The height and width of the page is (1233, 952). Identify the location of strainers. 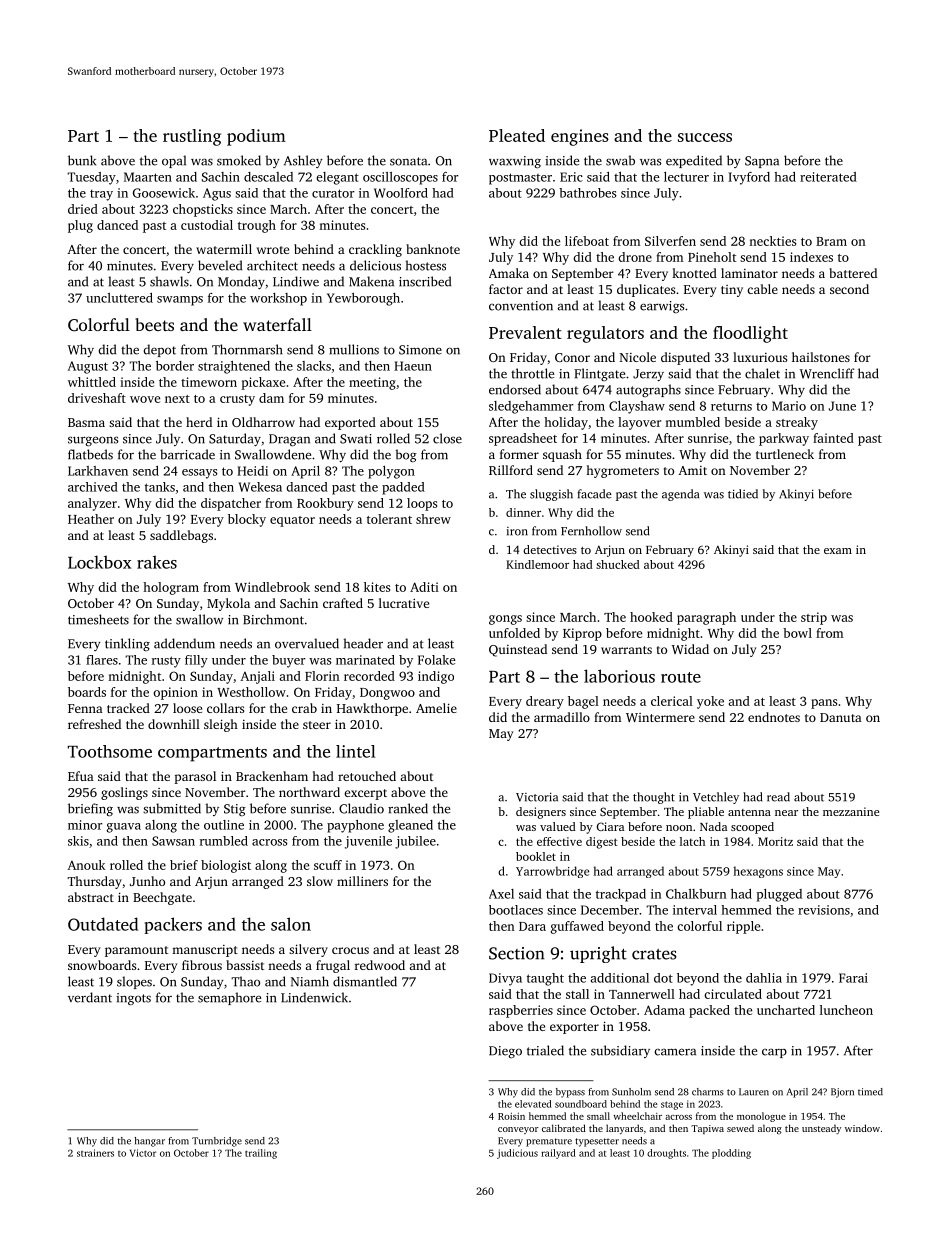
(95, 1153).
